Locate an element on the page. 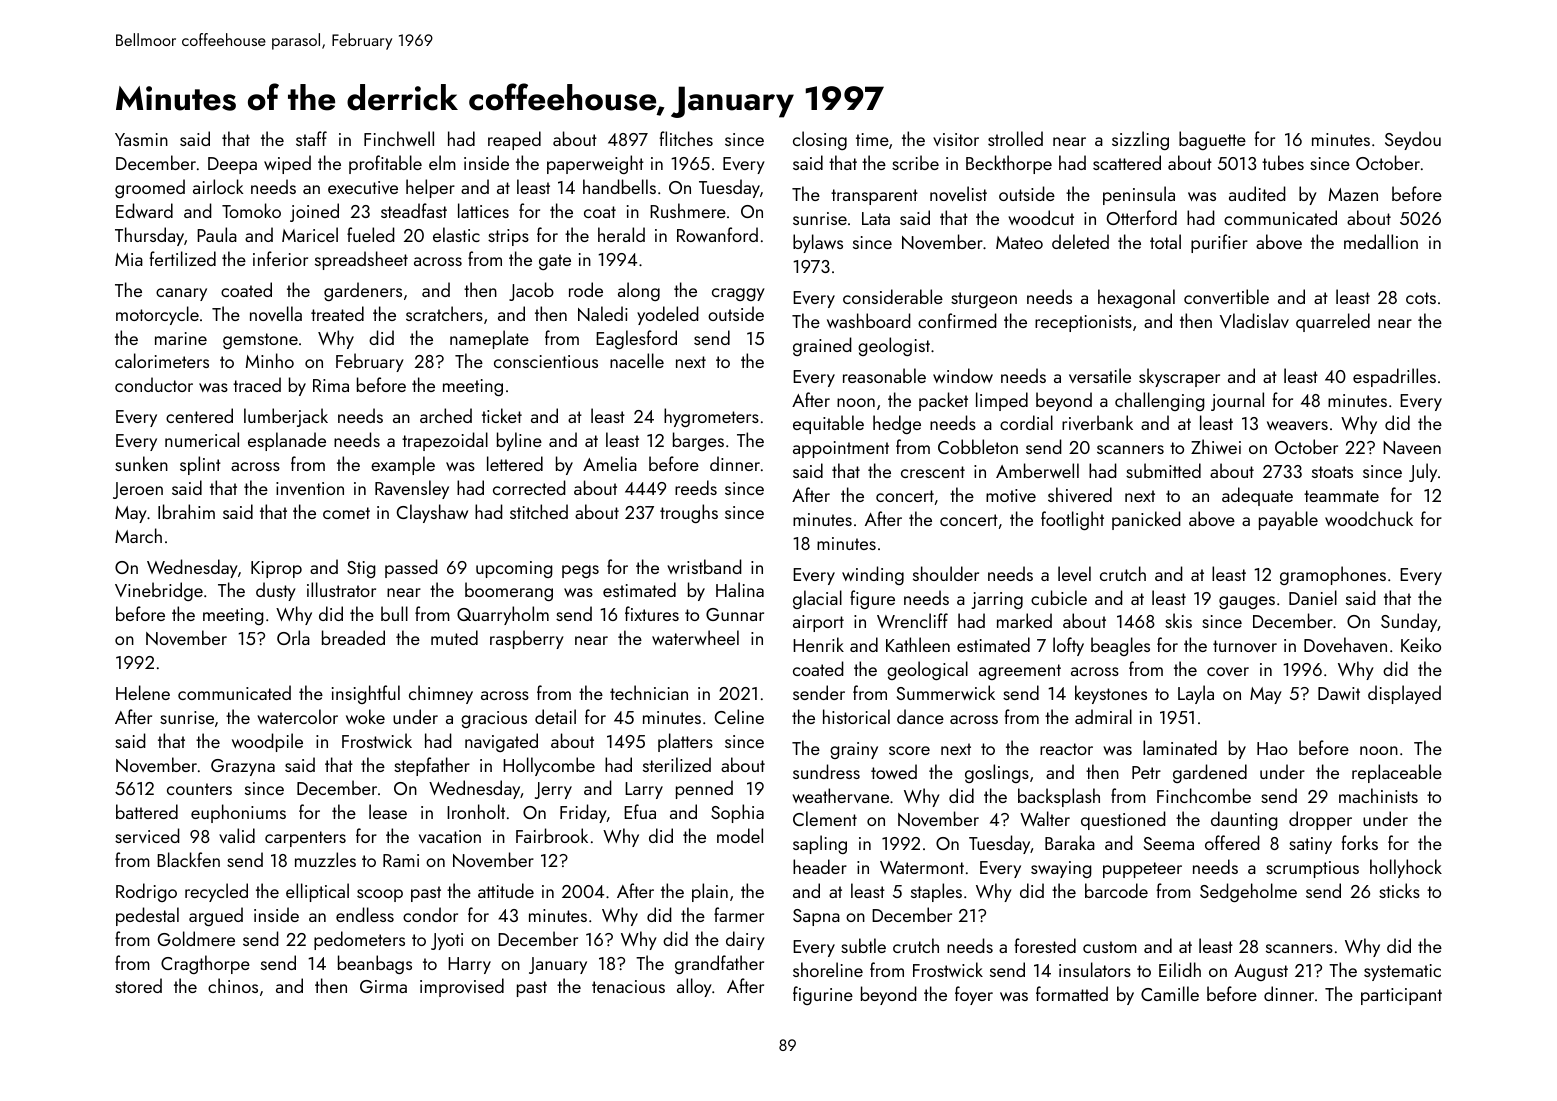  Deepa is located at coordinates (232, 165).
